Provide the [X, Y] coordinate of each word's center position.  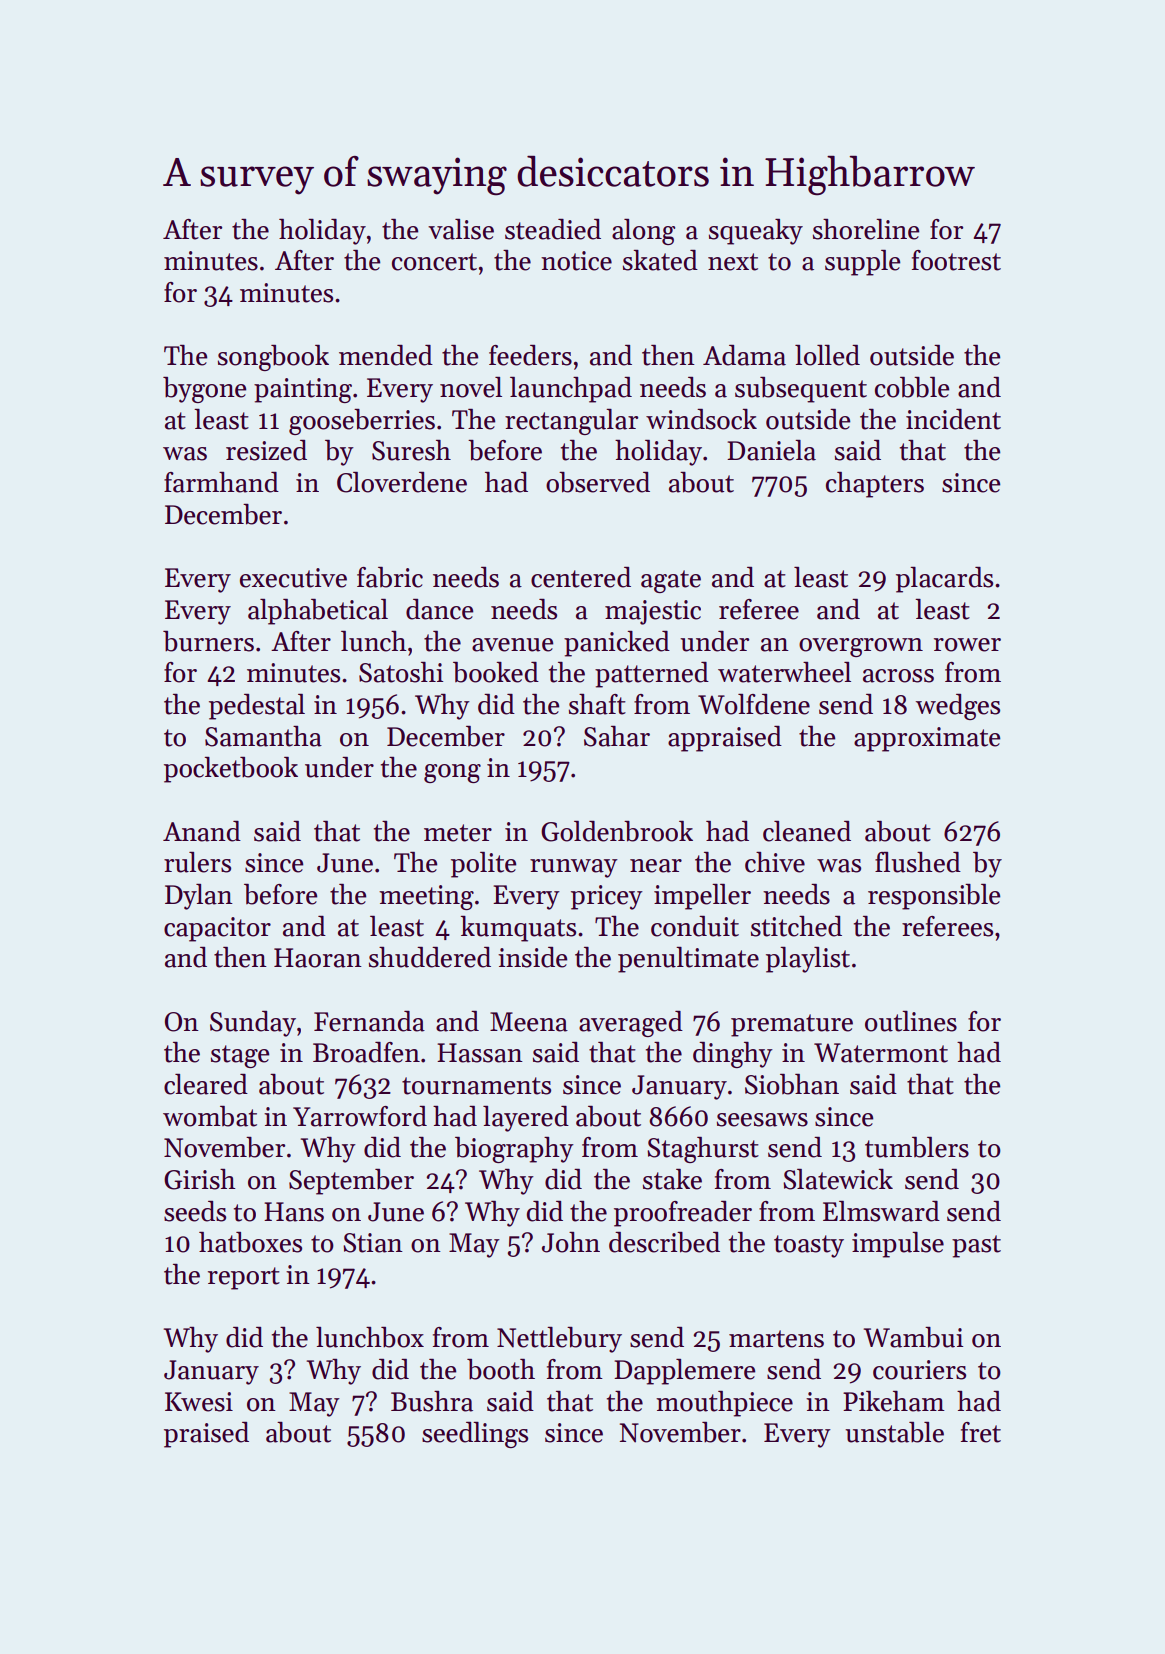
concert [434, 262]
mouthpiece [724, 1404]
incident [953, 419]
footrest [956, 260]
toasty [809, 1246]
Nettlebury [559, 1340]
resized [266, 450]
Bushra [432, 1401]
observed [598, 482]
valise [461, 229]
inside [532, 957]
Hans [294, 1212]
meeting [426, 897]
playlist [808, 960]
